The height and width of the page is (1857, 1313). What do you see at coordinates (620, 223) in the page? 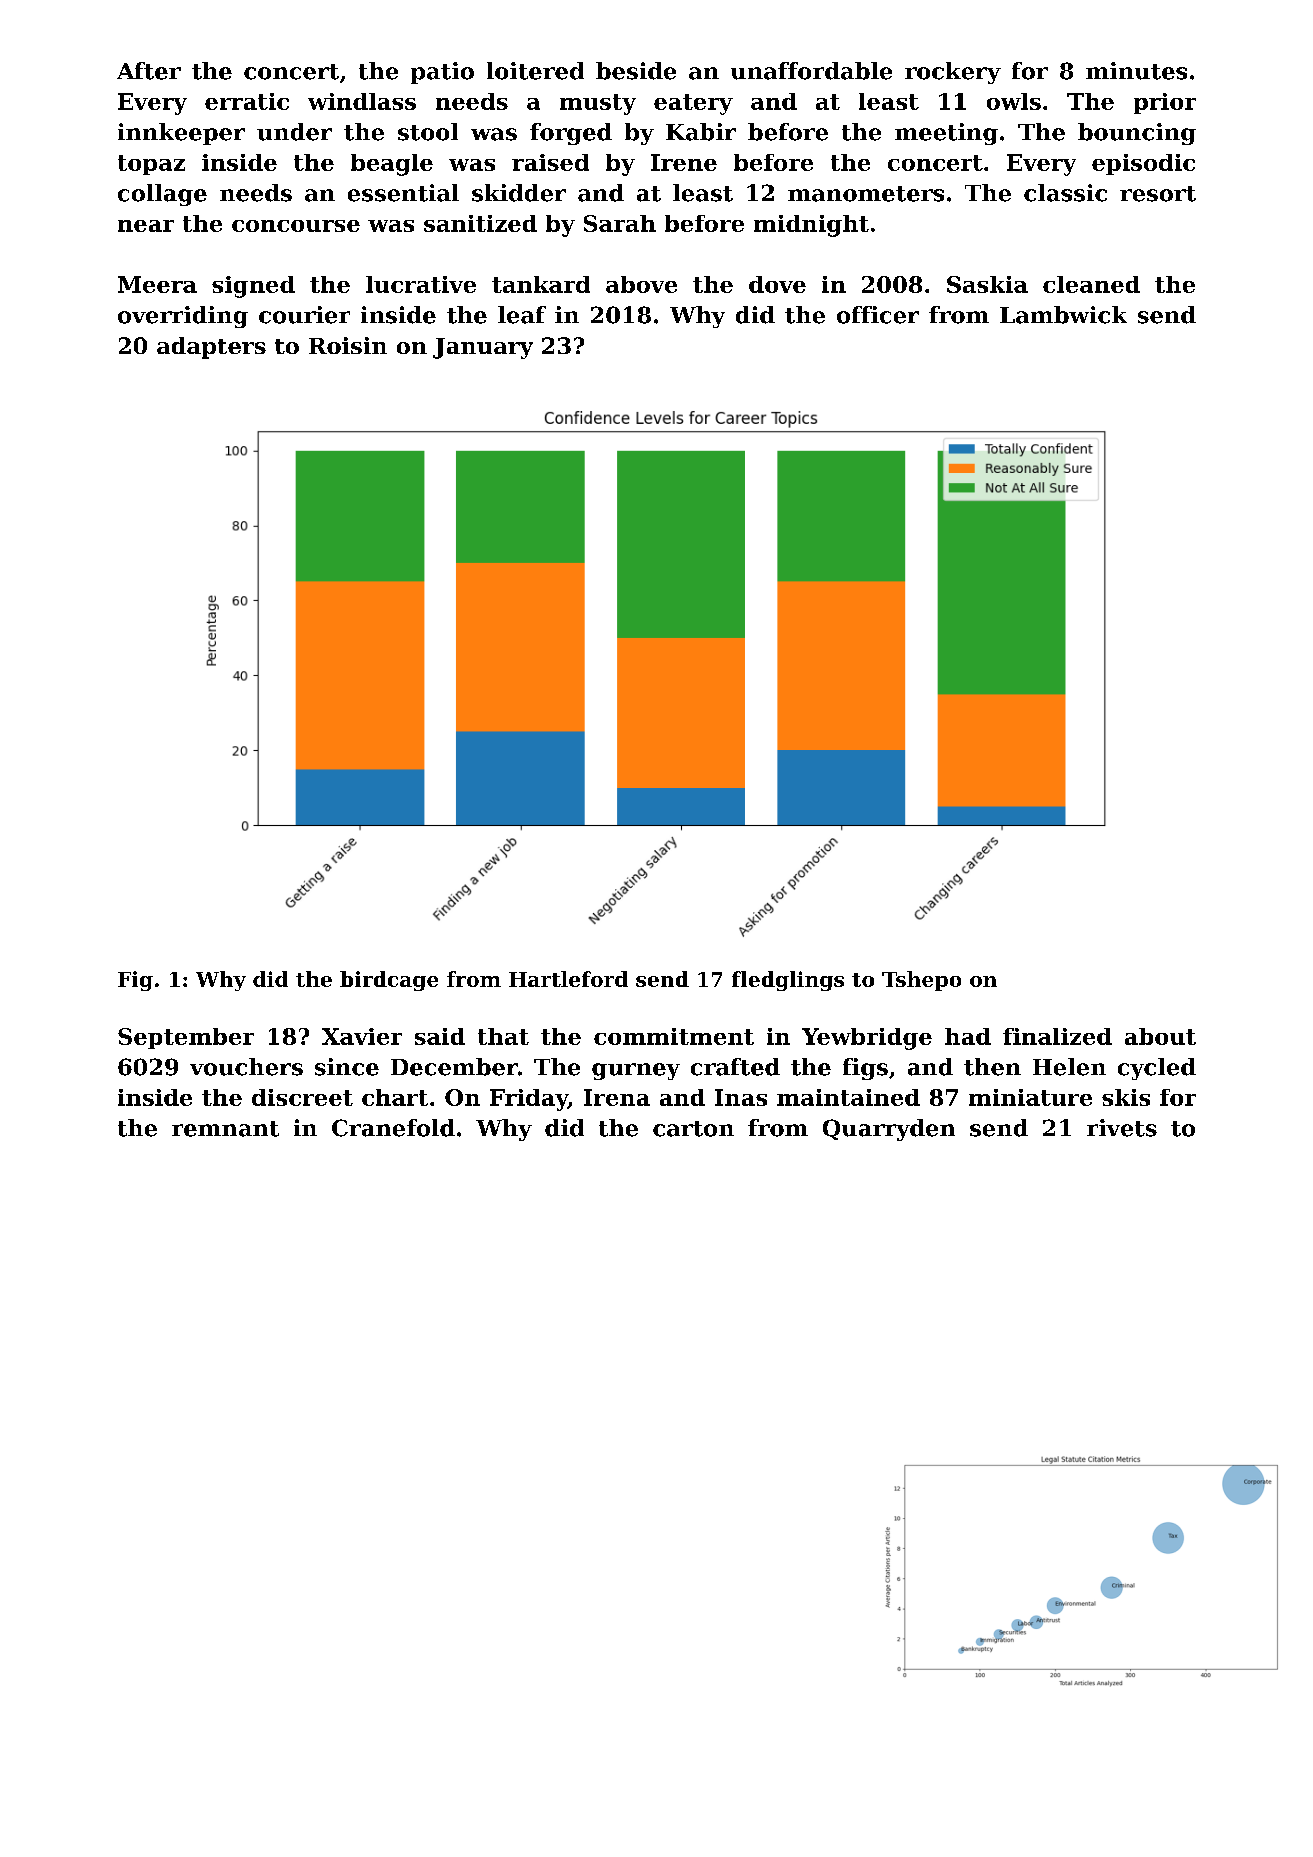
I see `Sarah` at bounding box center [620, 223].
